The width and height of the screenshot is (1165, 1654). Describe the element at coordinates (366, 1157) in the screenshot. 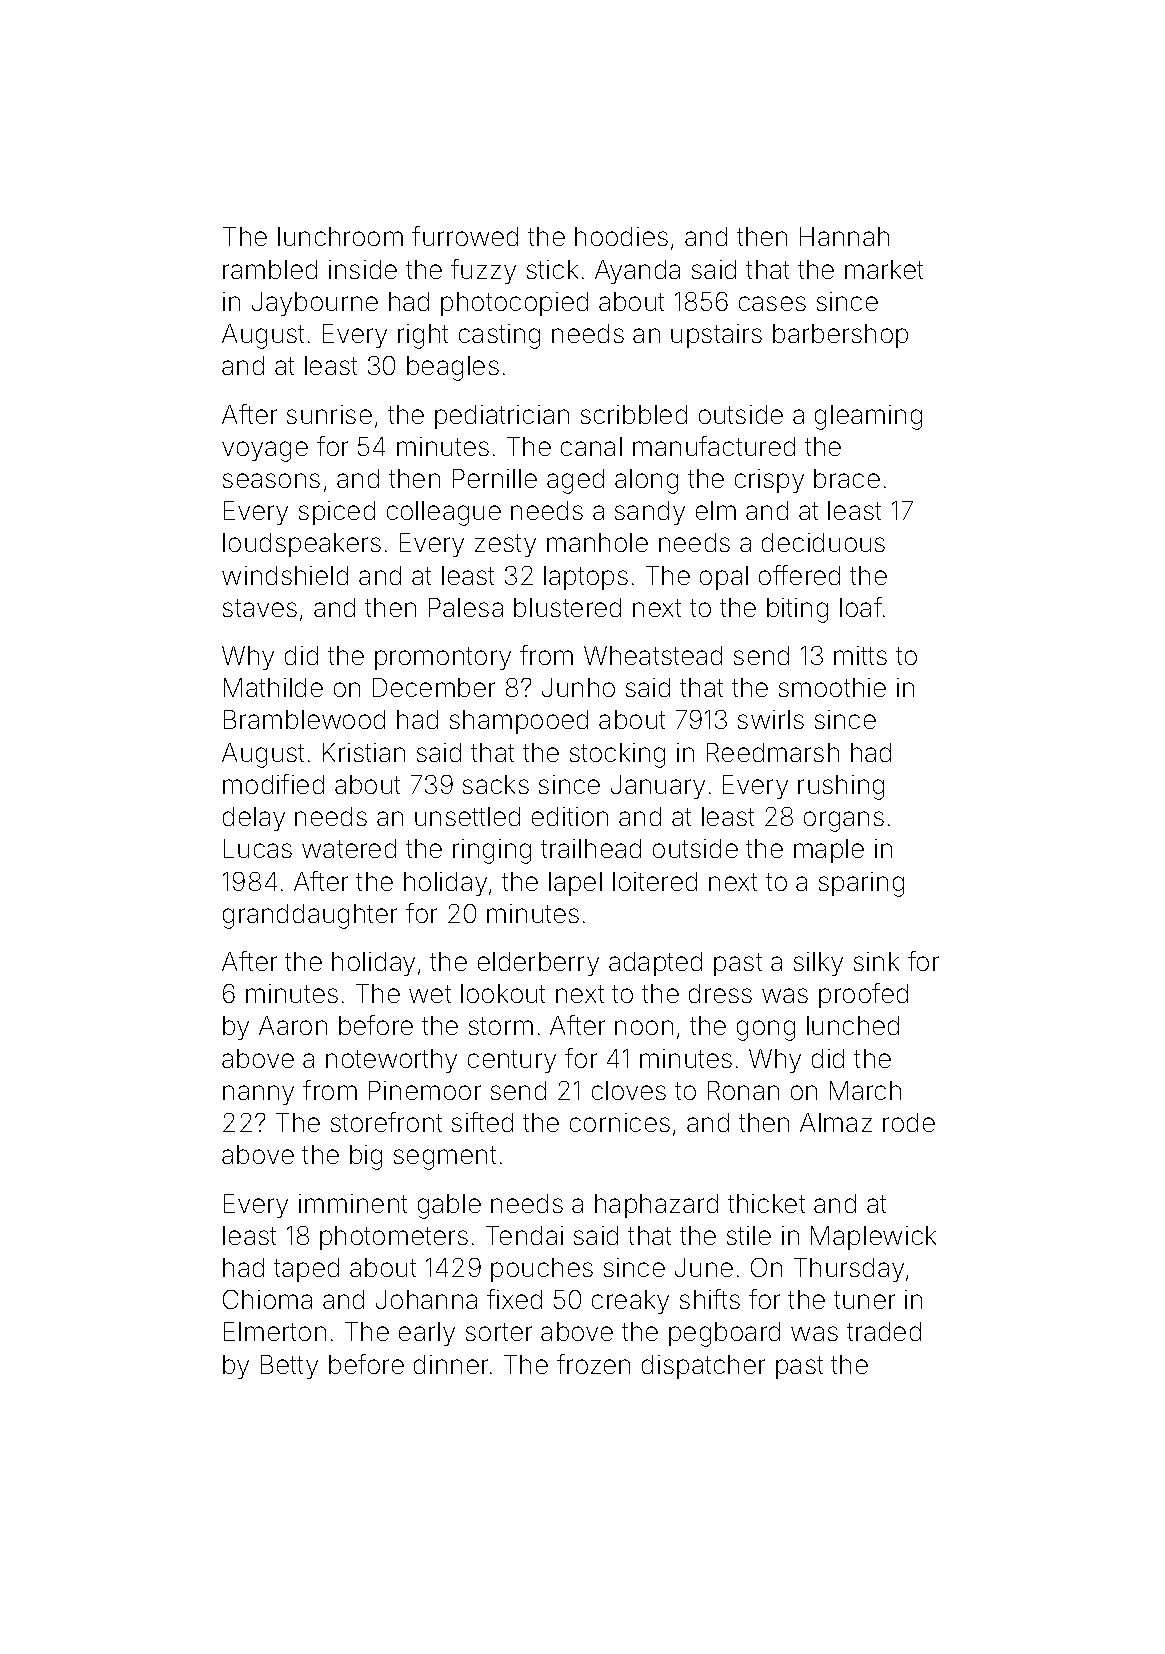

I see `big` at that location.
